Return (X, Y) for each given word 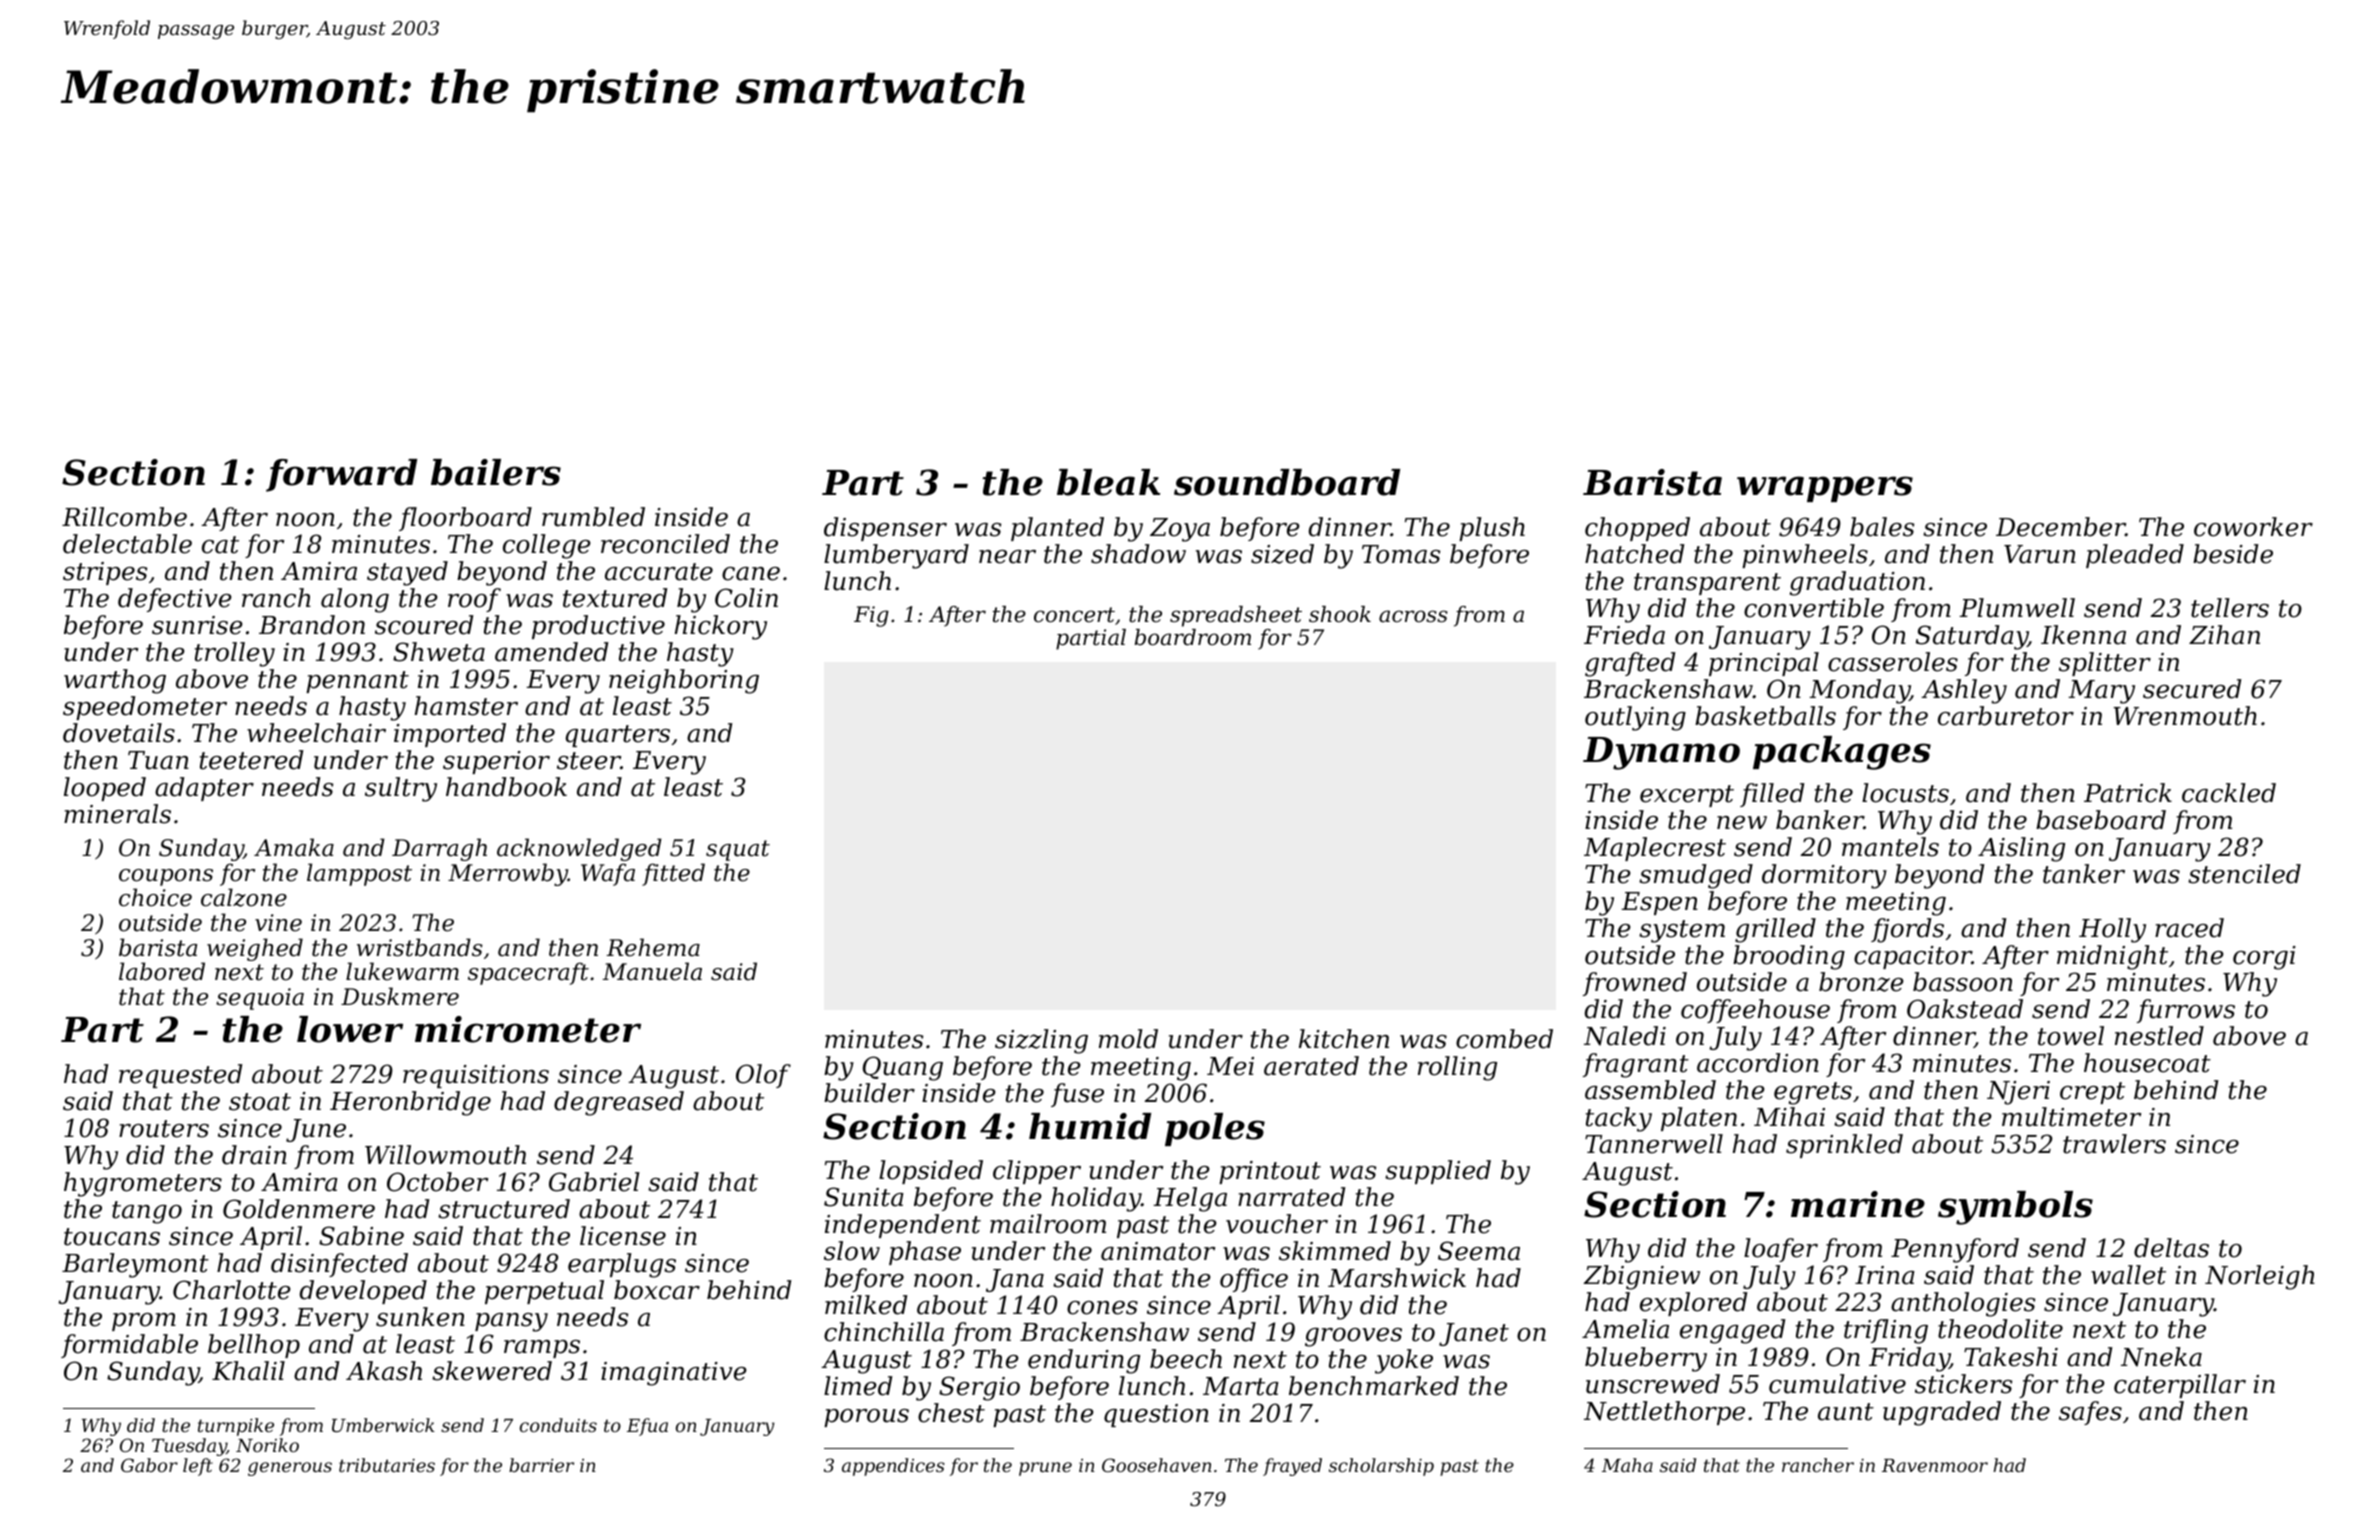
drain (254, 1155)
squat (738, 850)
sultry (401, 789)
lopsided (931, 1172)
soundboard (1287, 482)
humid (1090, 1126)
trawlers (2114, 1144)
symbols (2015, 1208)
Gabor (149, 1465)
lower (350, 1029)
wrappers (1825, 489)
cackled (2229, 793)
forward (341, 475)
